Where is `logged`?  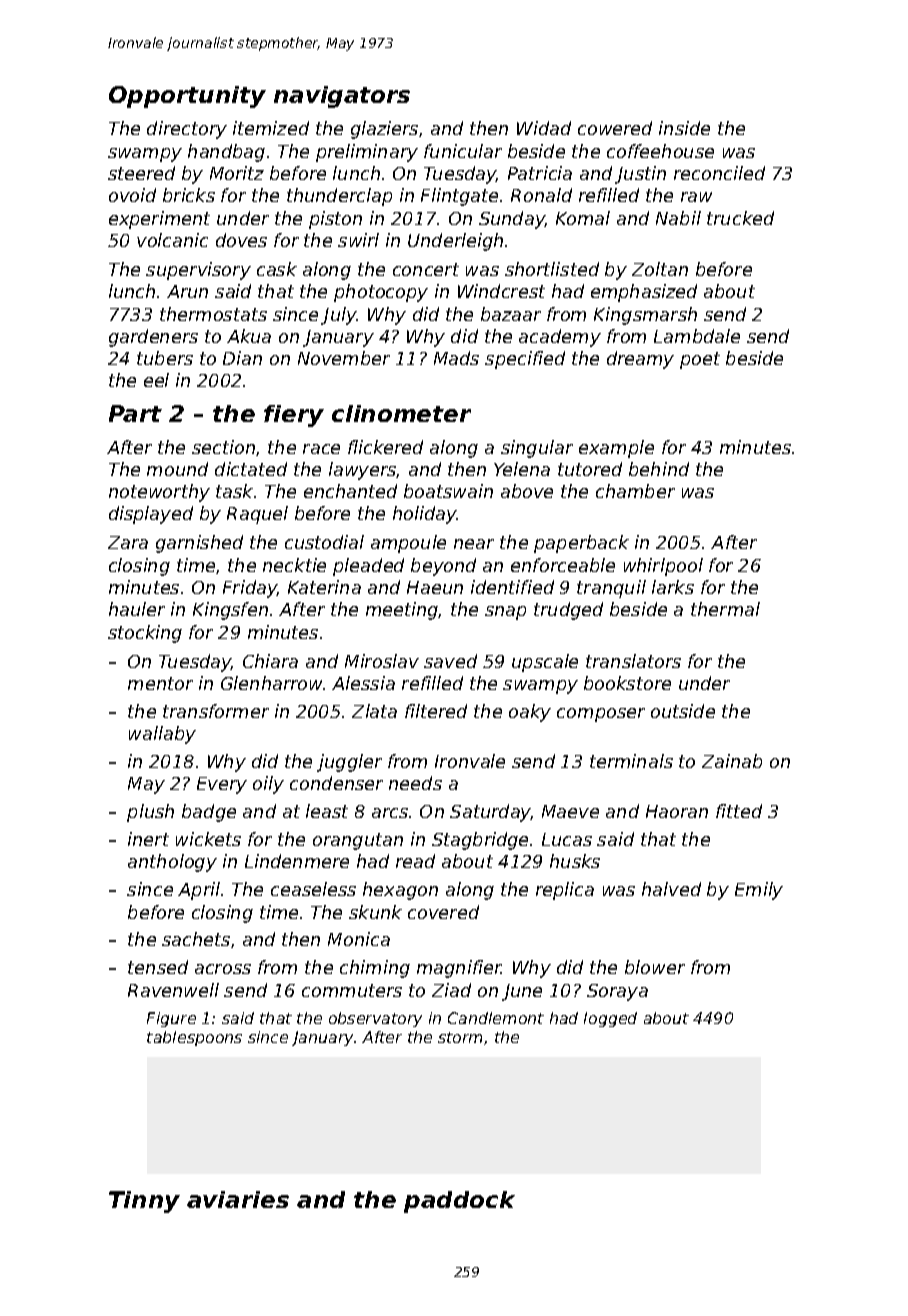 logged is located at coordinates (610, 1019).
